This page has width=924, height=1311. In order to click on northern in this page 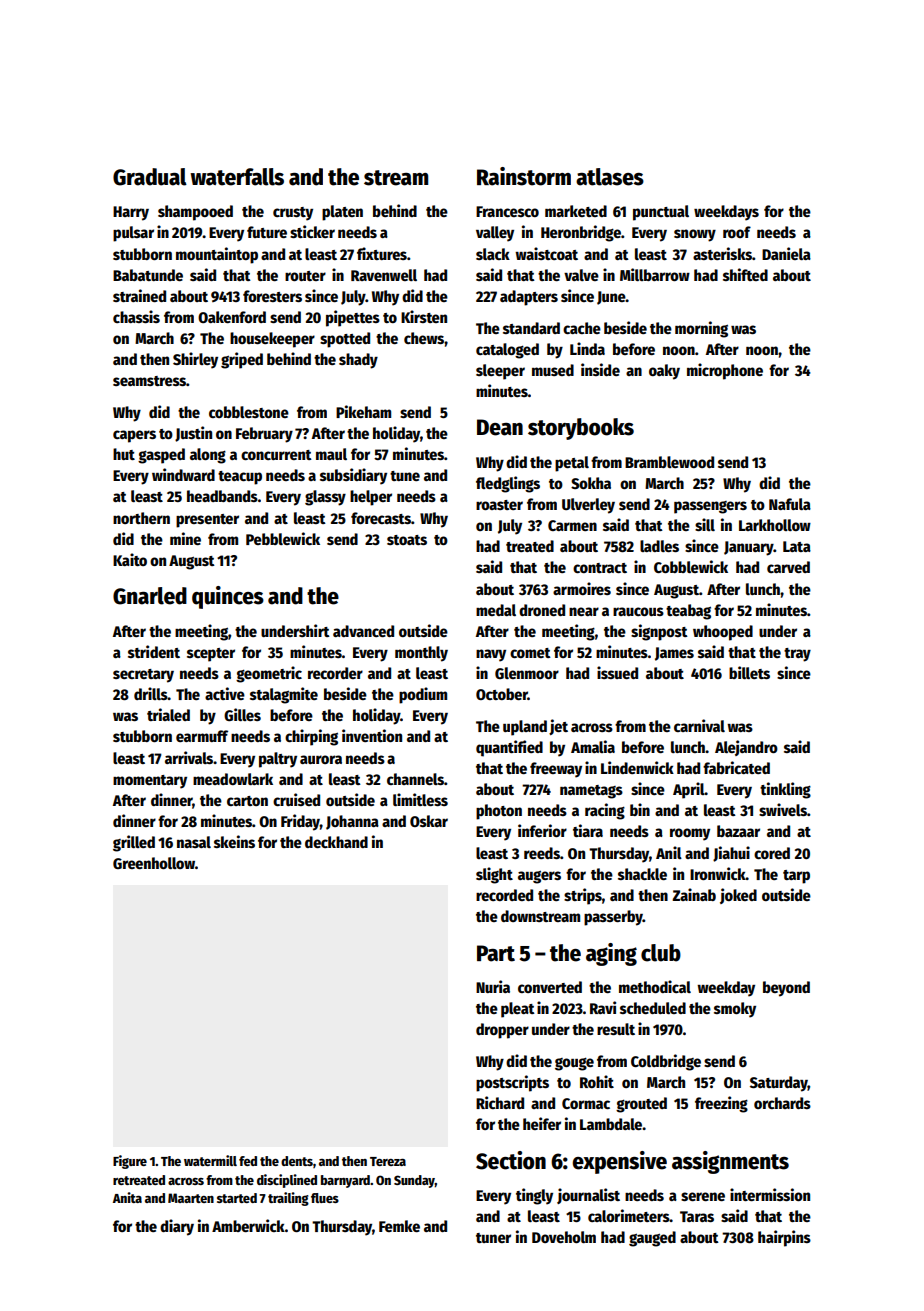, I will do `click(141, 518)`.
